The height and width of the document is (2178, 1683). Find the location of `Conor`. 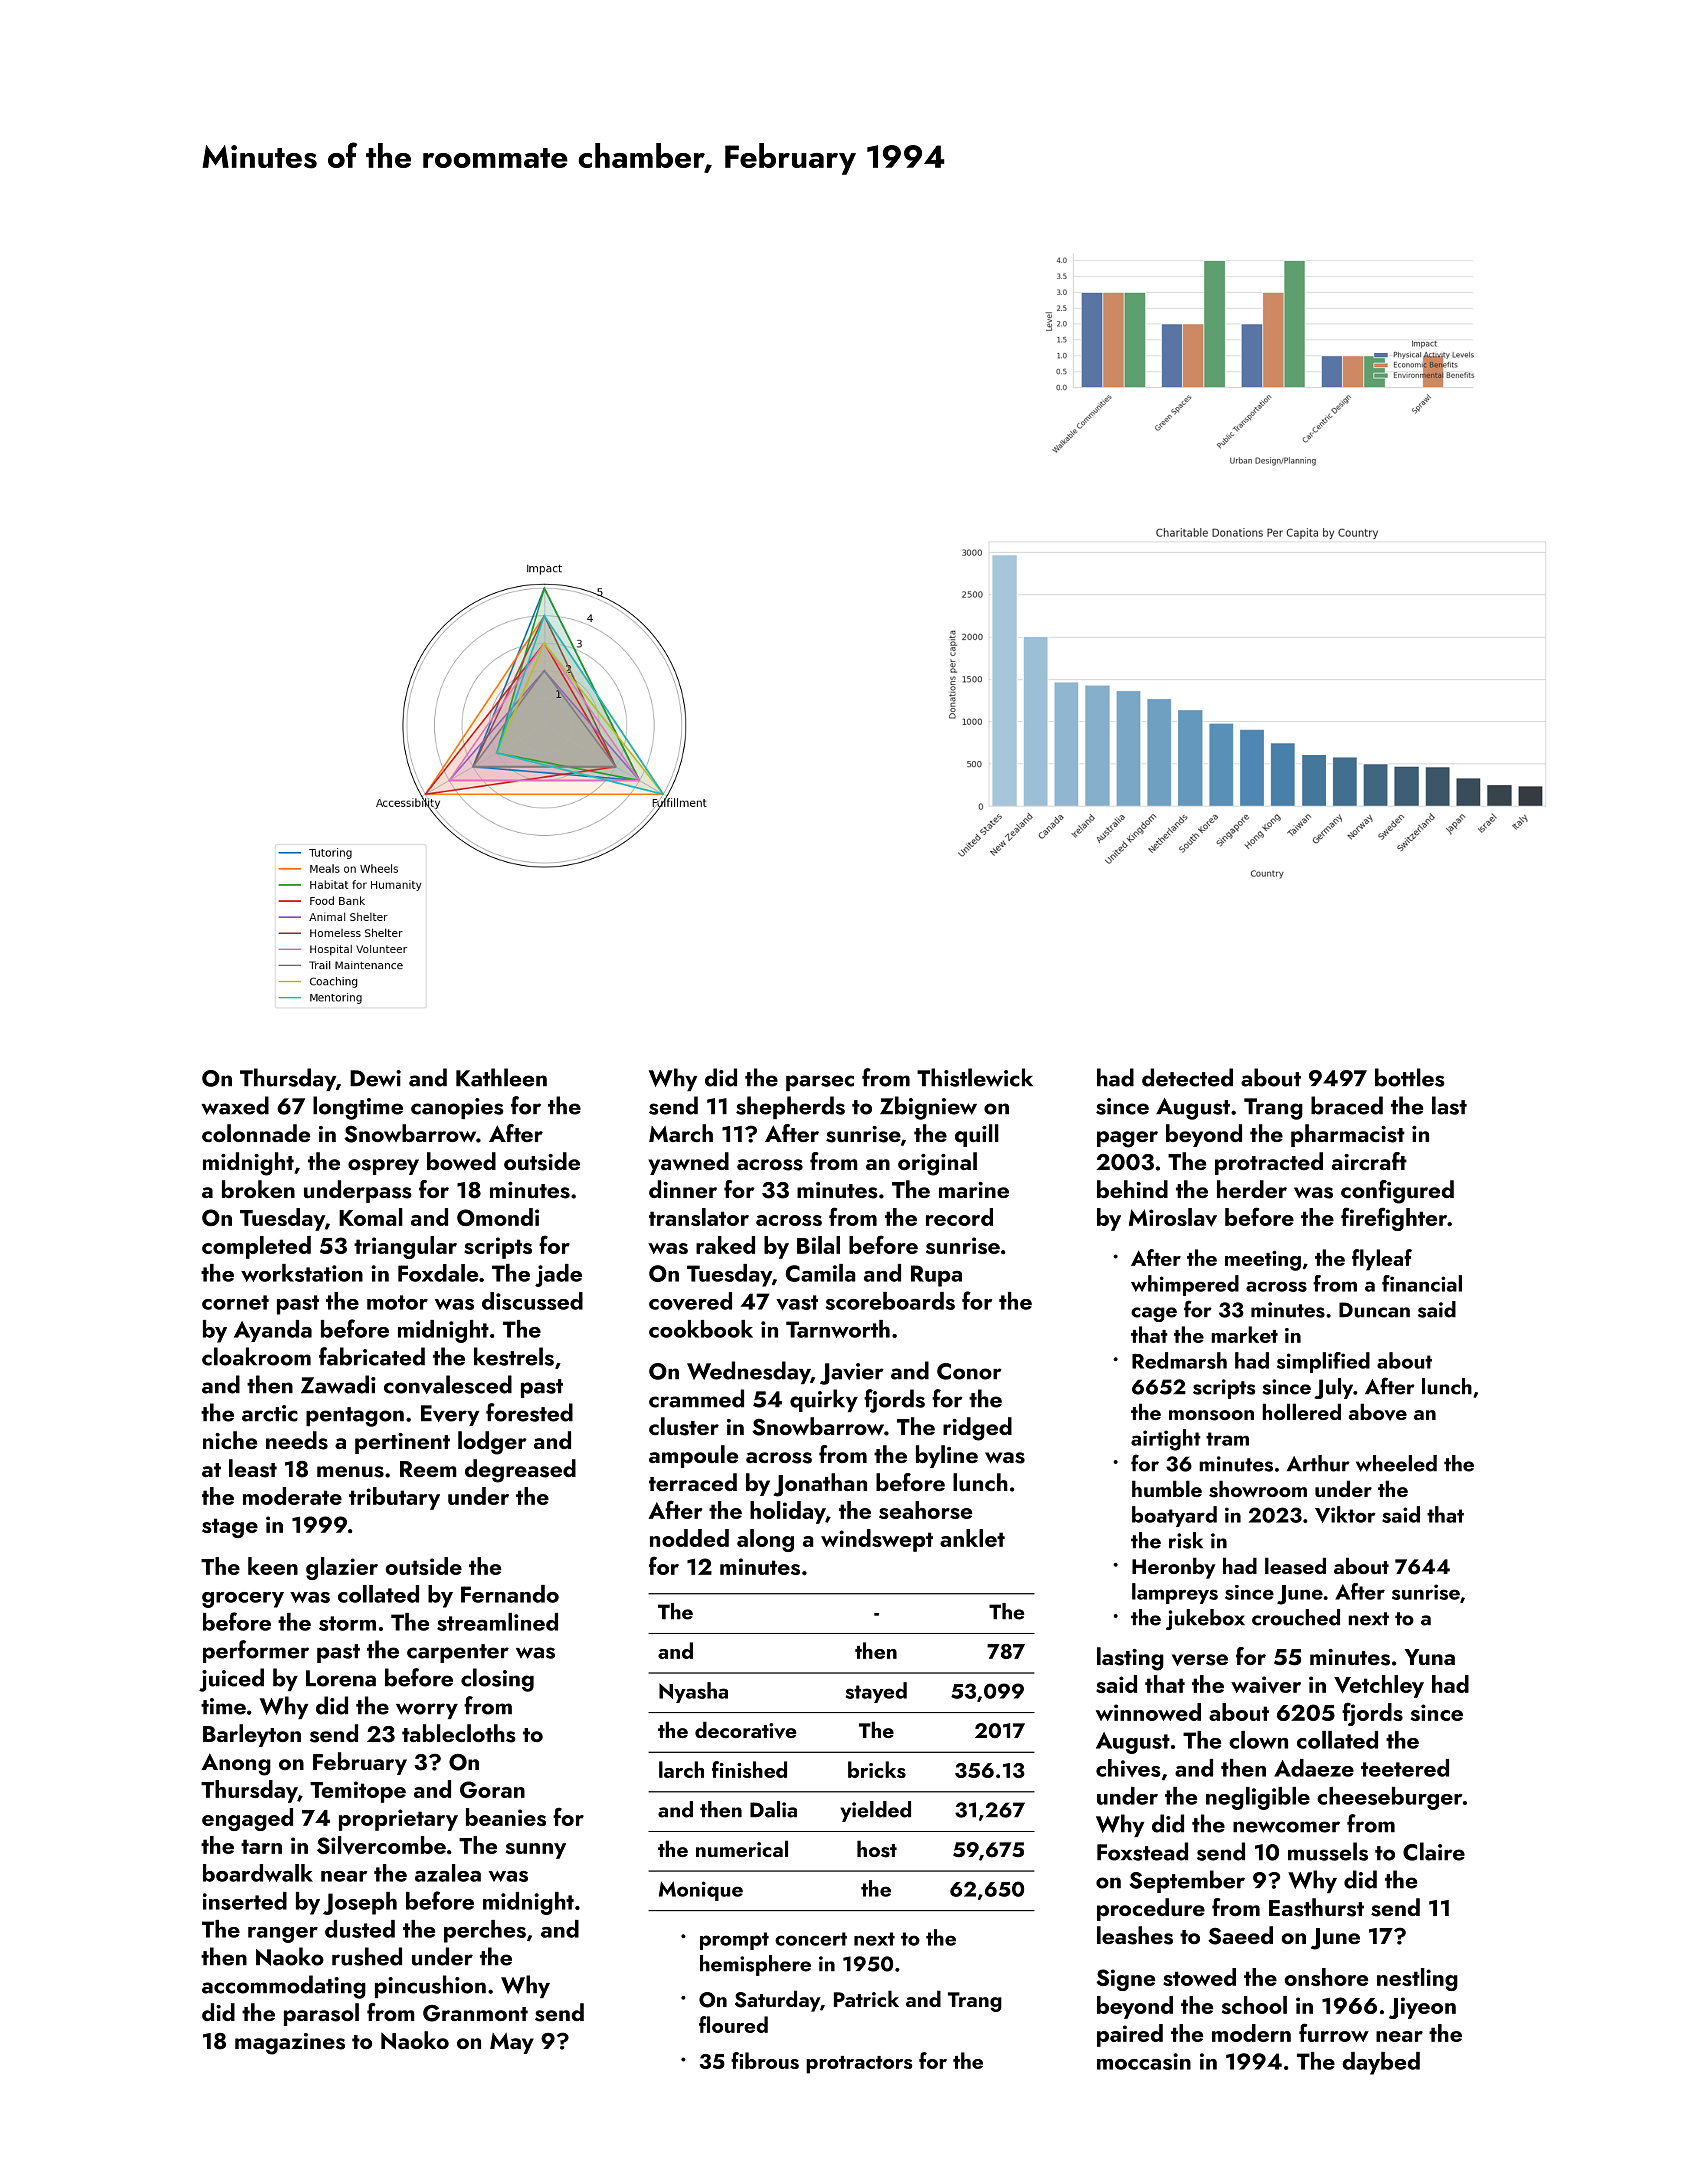

Conor is located at coordinates (969, 1371).
